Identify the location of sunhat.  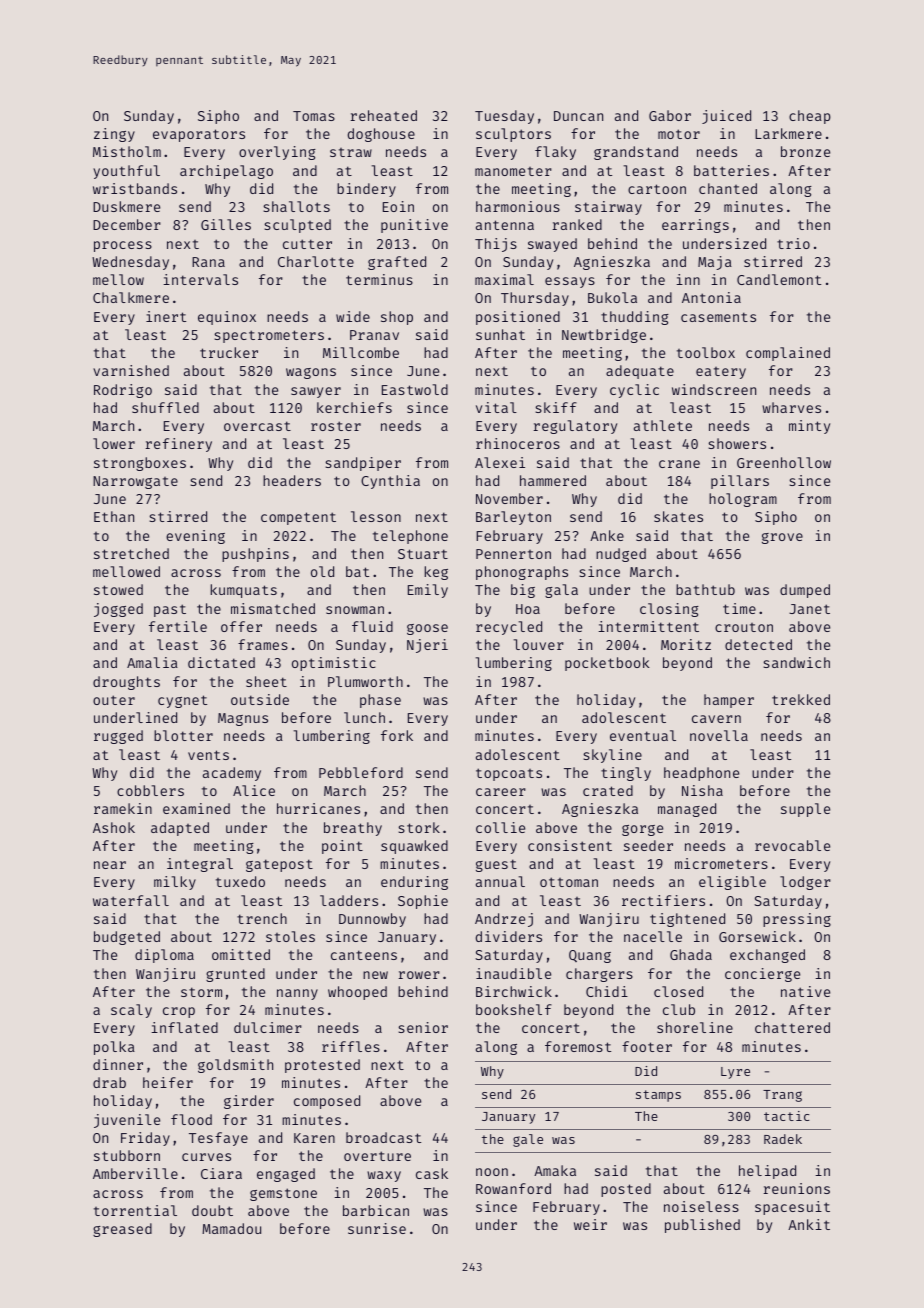
(500, 334).
